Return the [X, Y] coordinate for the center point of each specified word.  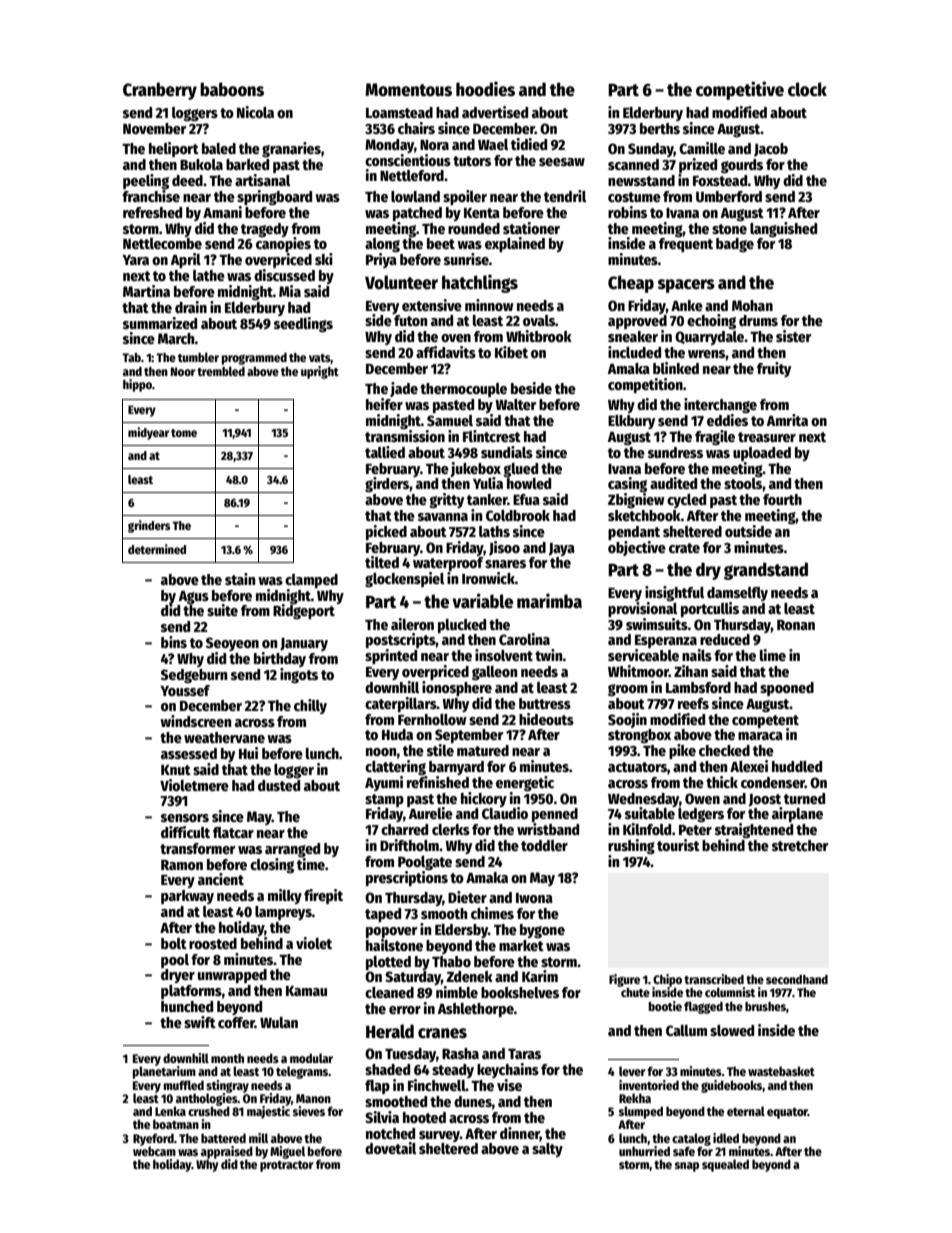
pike [682, 751]
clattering [395, 767]
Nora [434, 145]
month [227, 1058]
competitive [740, 90]
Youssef [185, 690]
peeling [146, 181]
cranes [442, 1033]
